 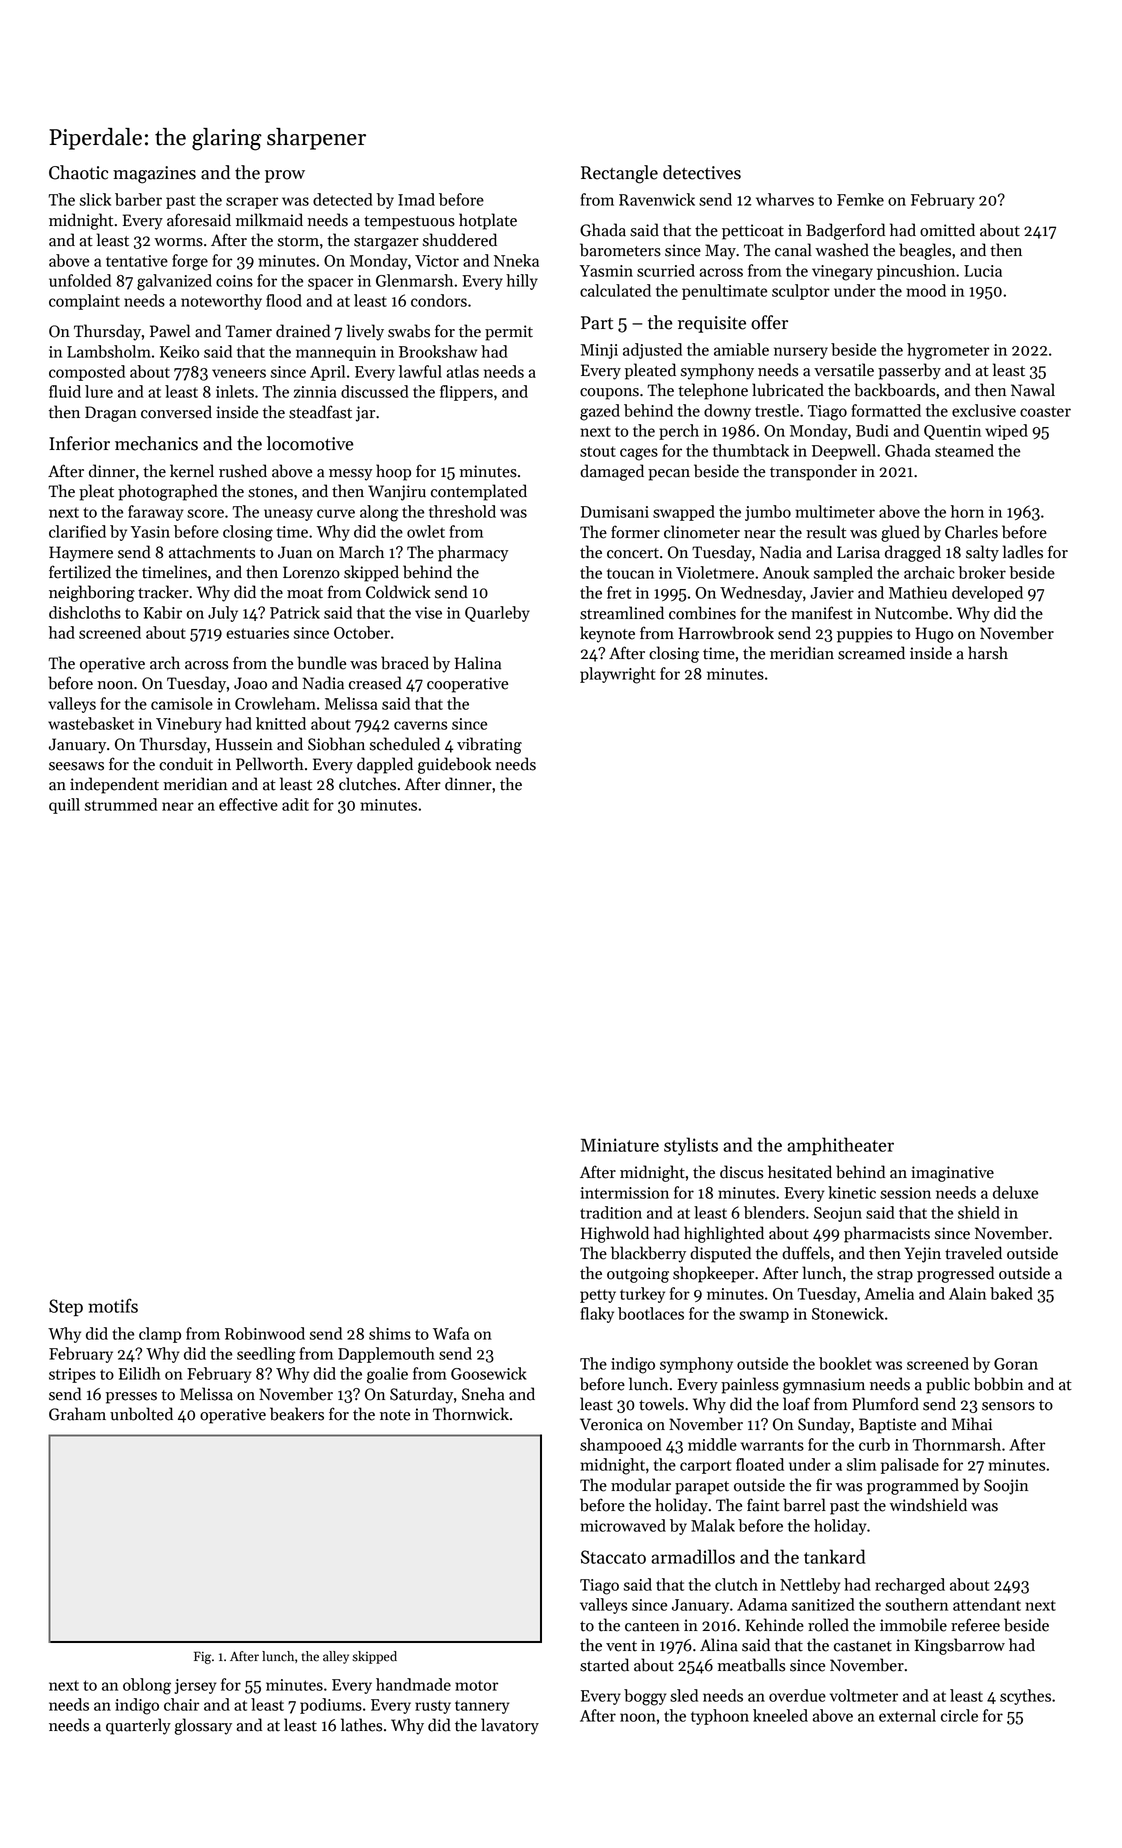 I want to click on Imad, so click(x=416, y=199).
